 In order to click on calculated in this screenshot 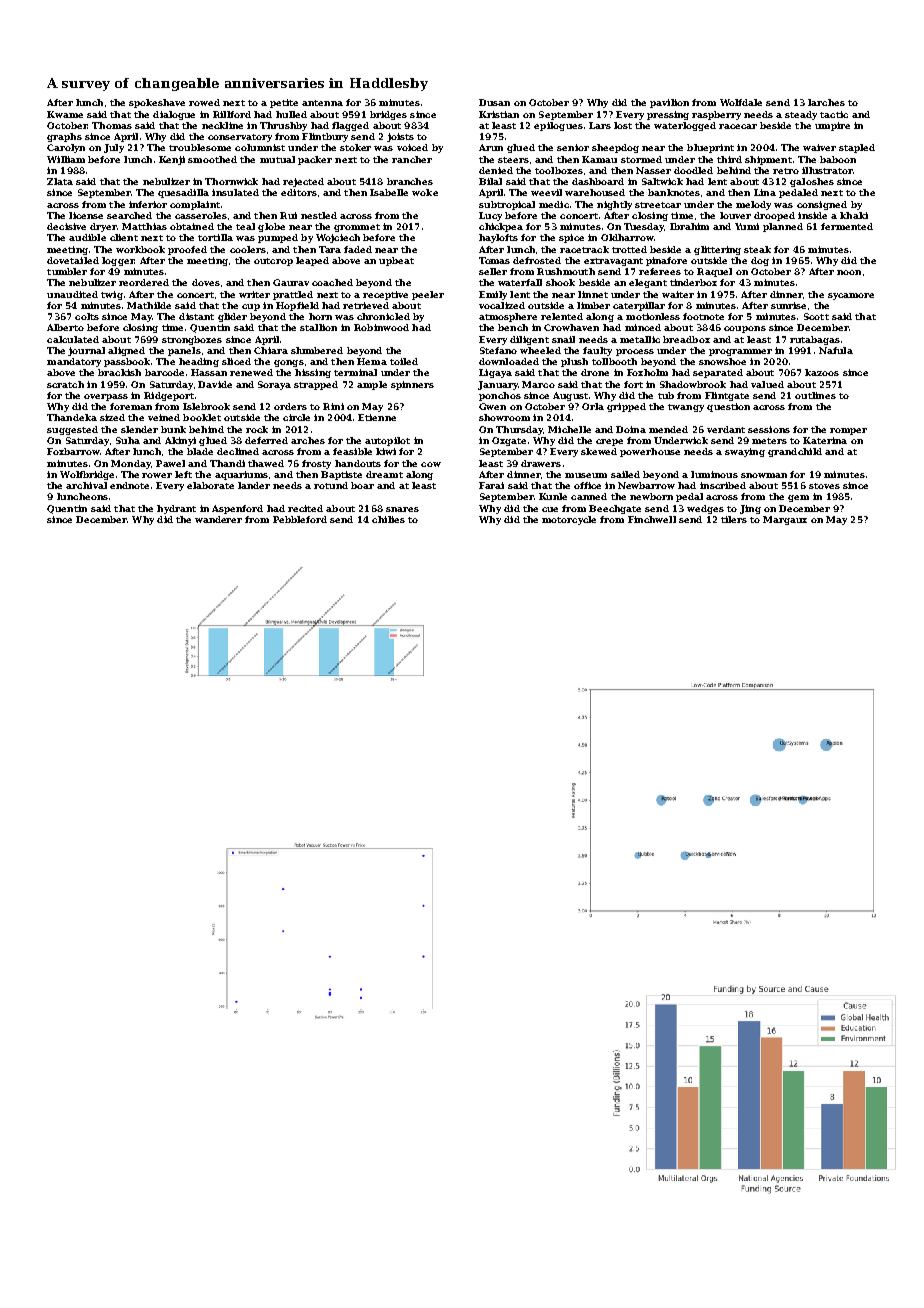, I will do `click(73, 339)`.
